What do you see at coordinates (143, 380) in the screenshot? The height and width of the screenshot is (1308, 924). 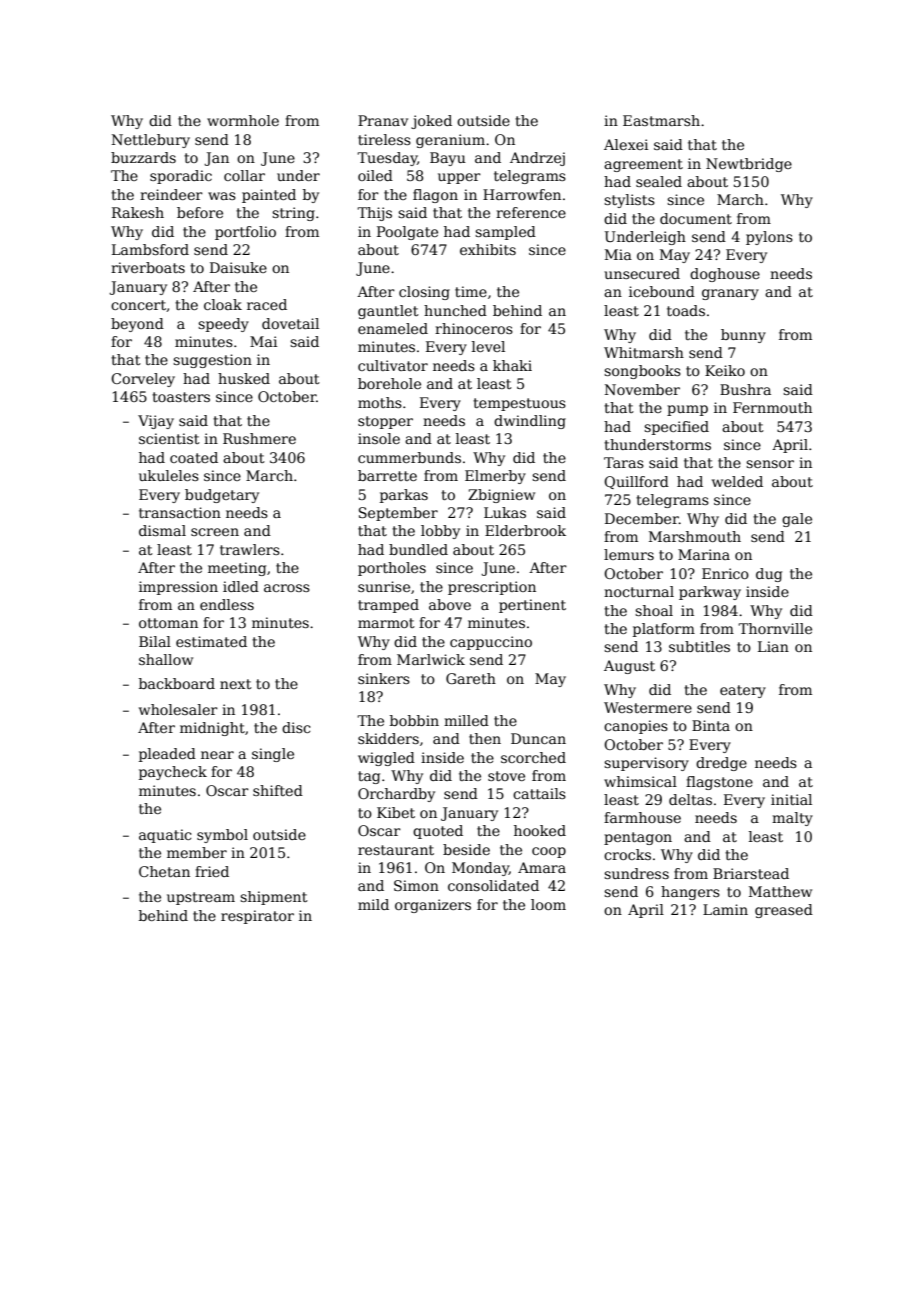 I see `Corveley` at bounding box center [143, 380].
